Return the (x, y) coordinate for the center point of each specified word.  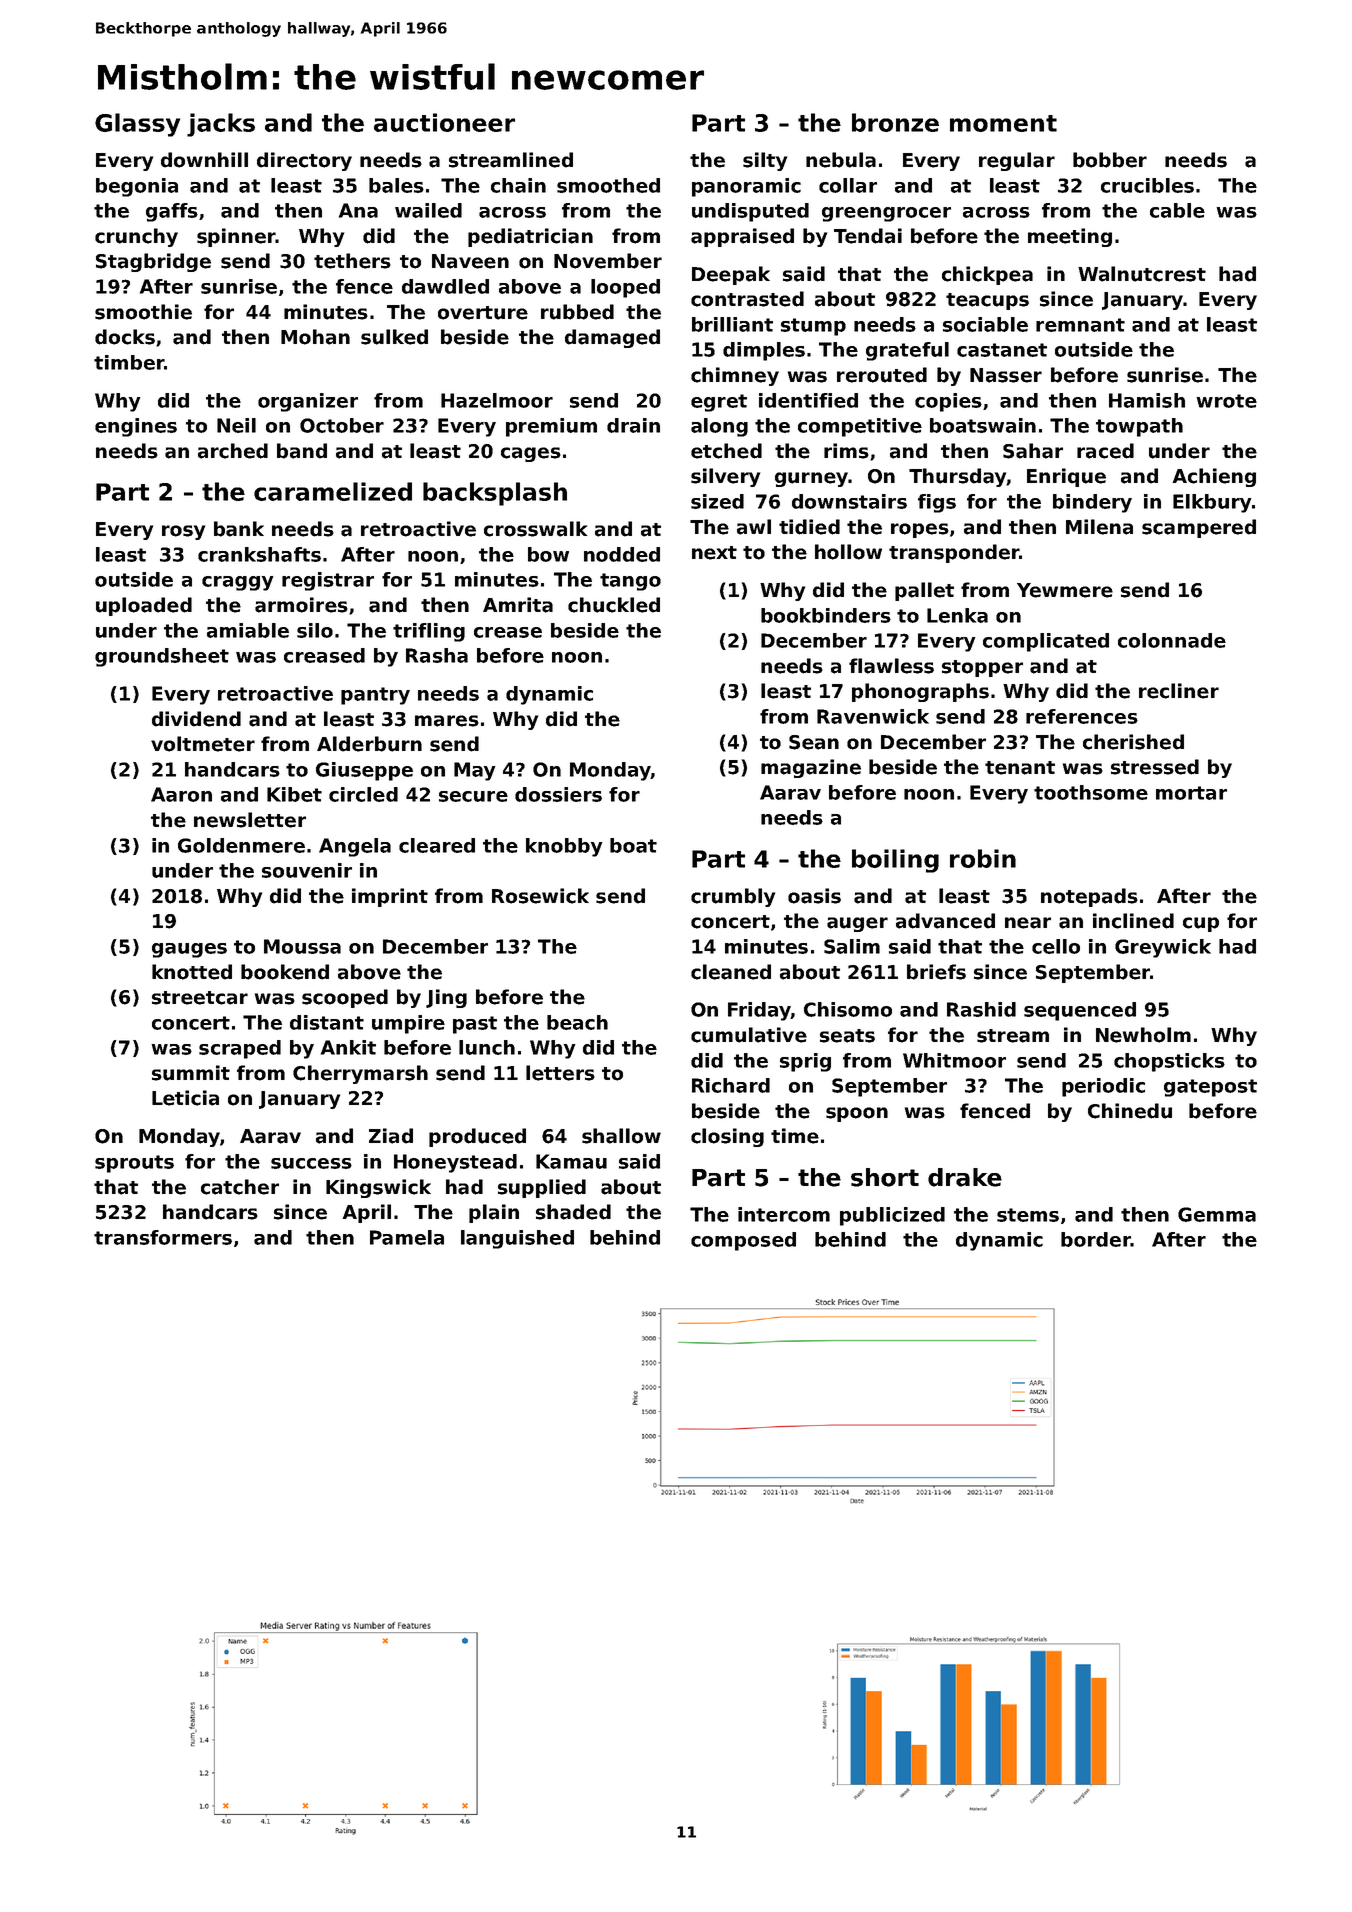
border (1096, 1239)
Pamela (407, 1237)
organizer (308, 402)
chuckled (614, 605)
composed (743, 1241)
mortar (1191, 793)
